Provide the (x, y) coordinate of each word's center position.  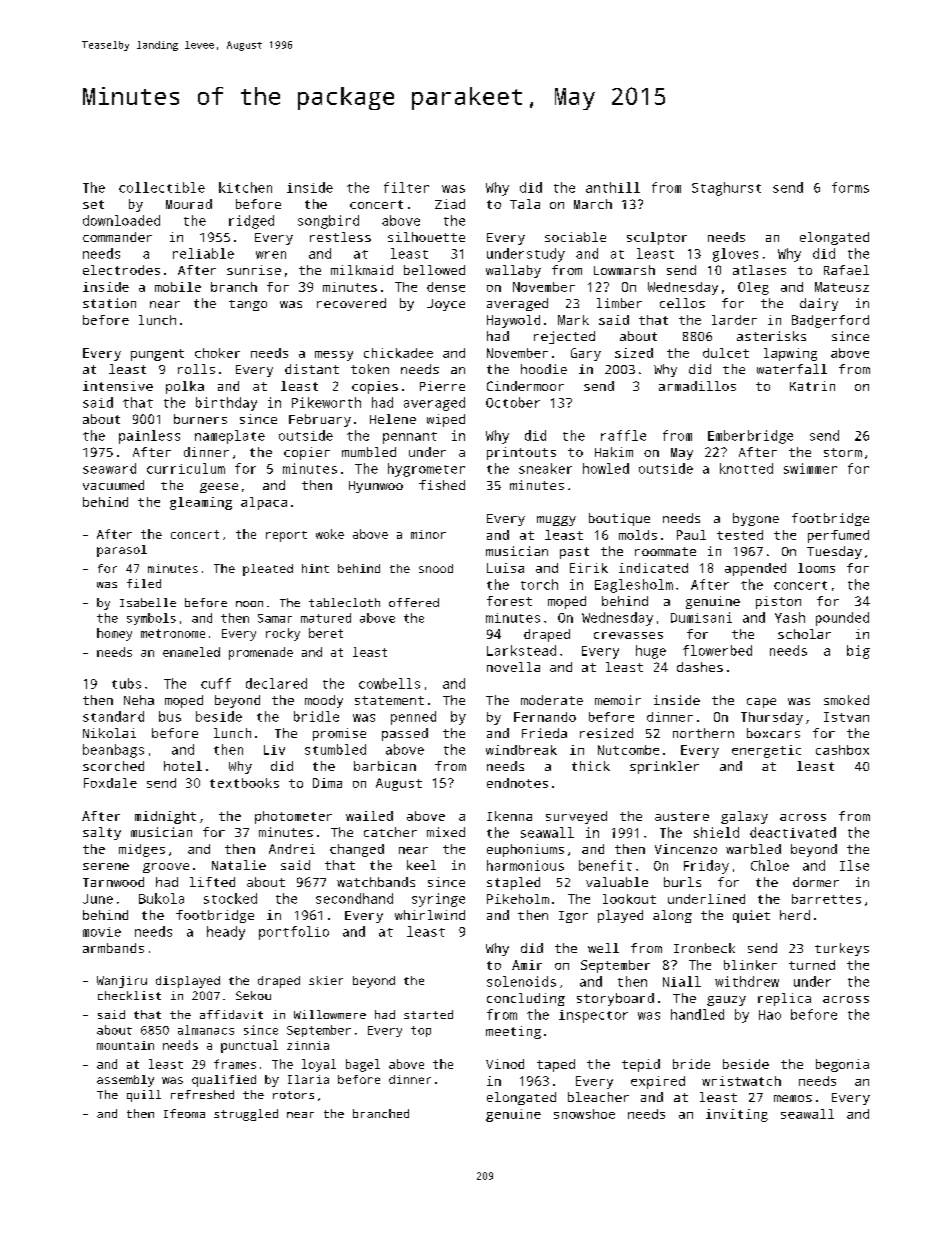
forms (850, 187)
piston (778, 602)
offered (414, 602)
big (858, 652)
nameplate (230, 437)
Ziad (450, 204)
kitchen (245, 187)
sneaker (545, 468)
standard (113, 716)
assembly (125, 1081)
